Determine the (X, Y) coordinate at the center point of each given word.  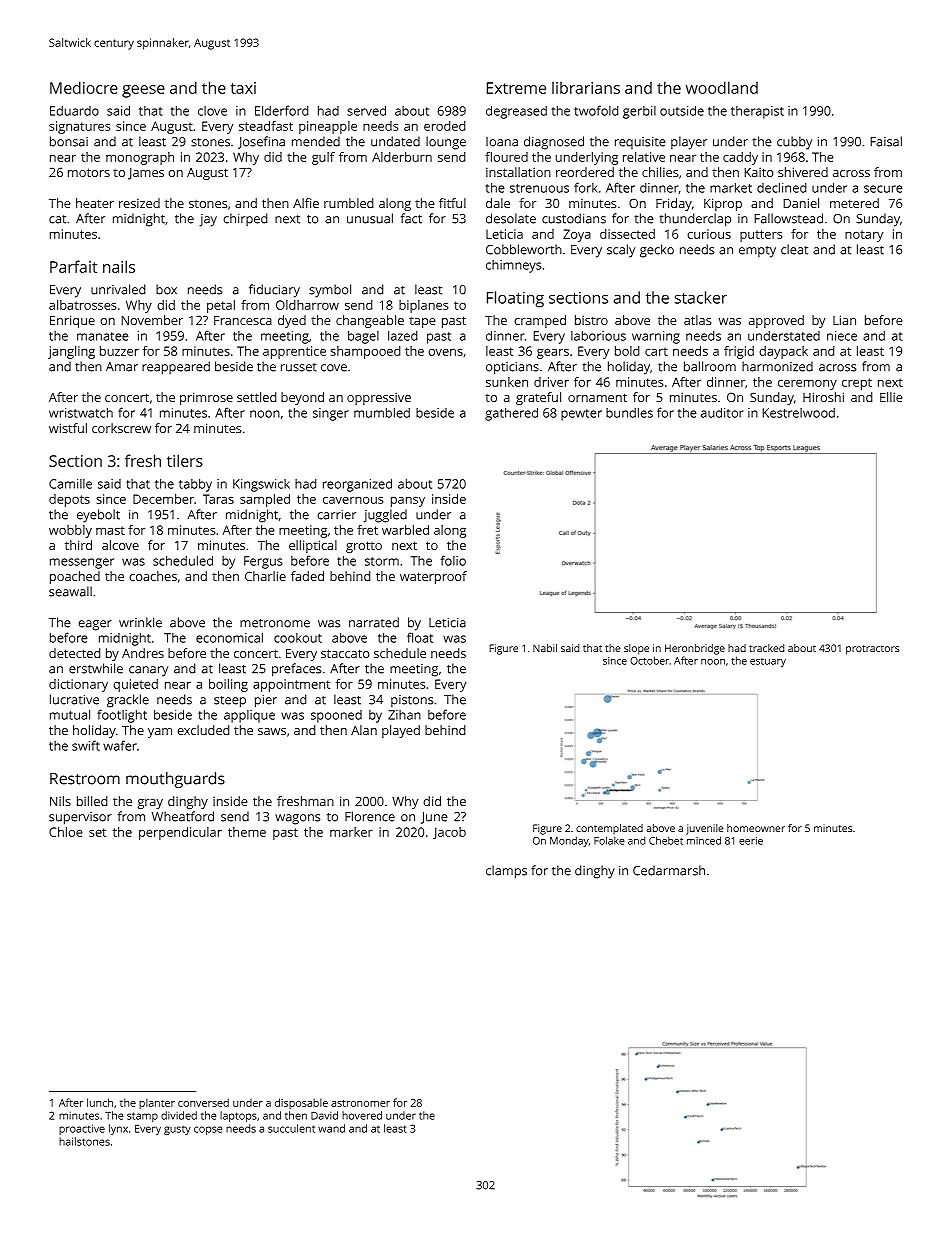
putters (761, 236)
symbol (330, 291)
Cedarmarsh (669, 870)
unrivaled (118, 289)
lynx (118, 1129)
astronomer (360, 1103)
